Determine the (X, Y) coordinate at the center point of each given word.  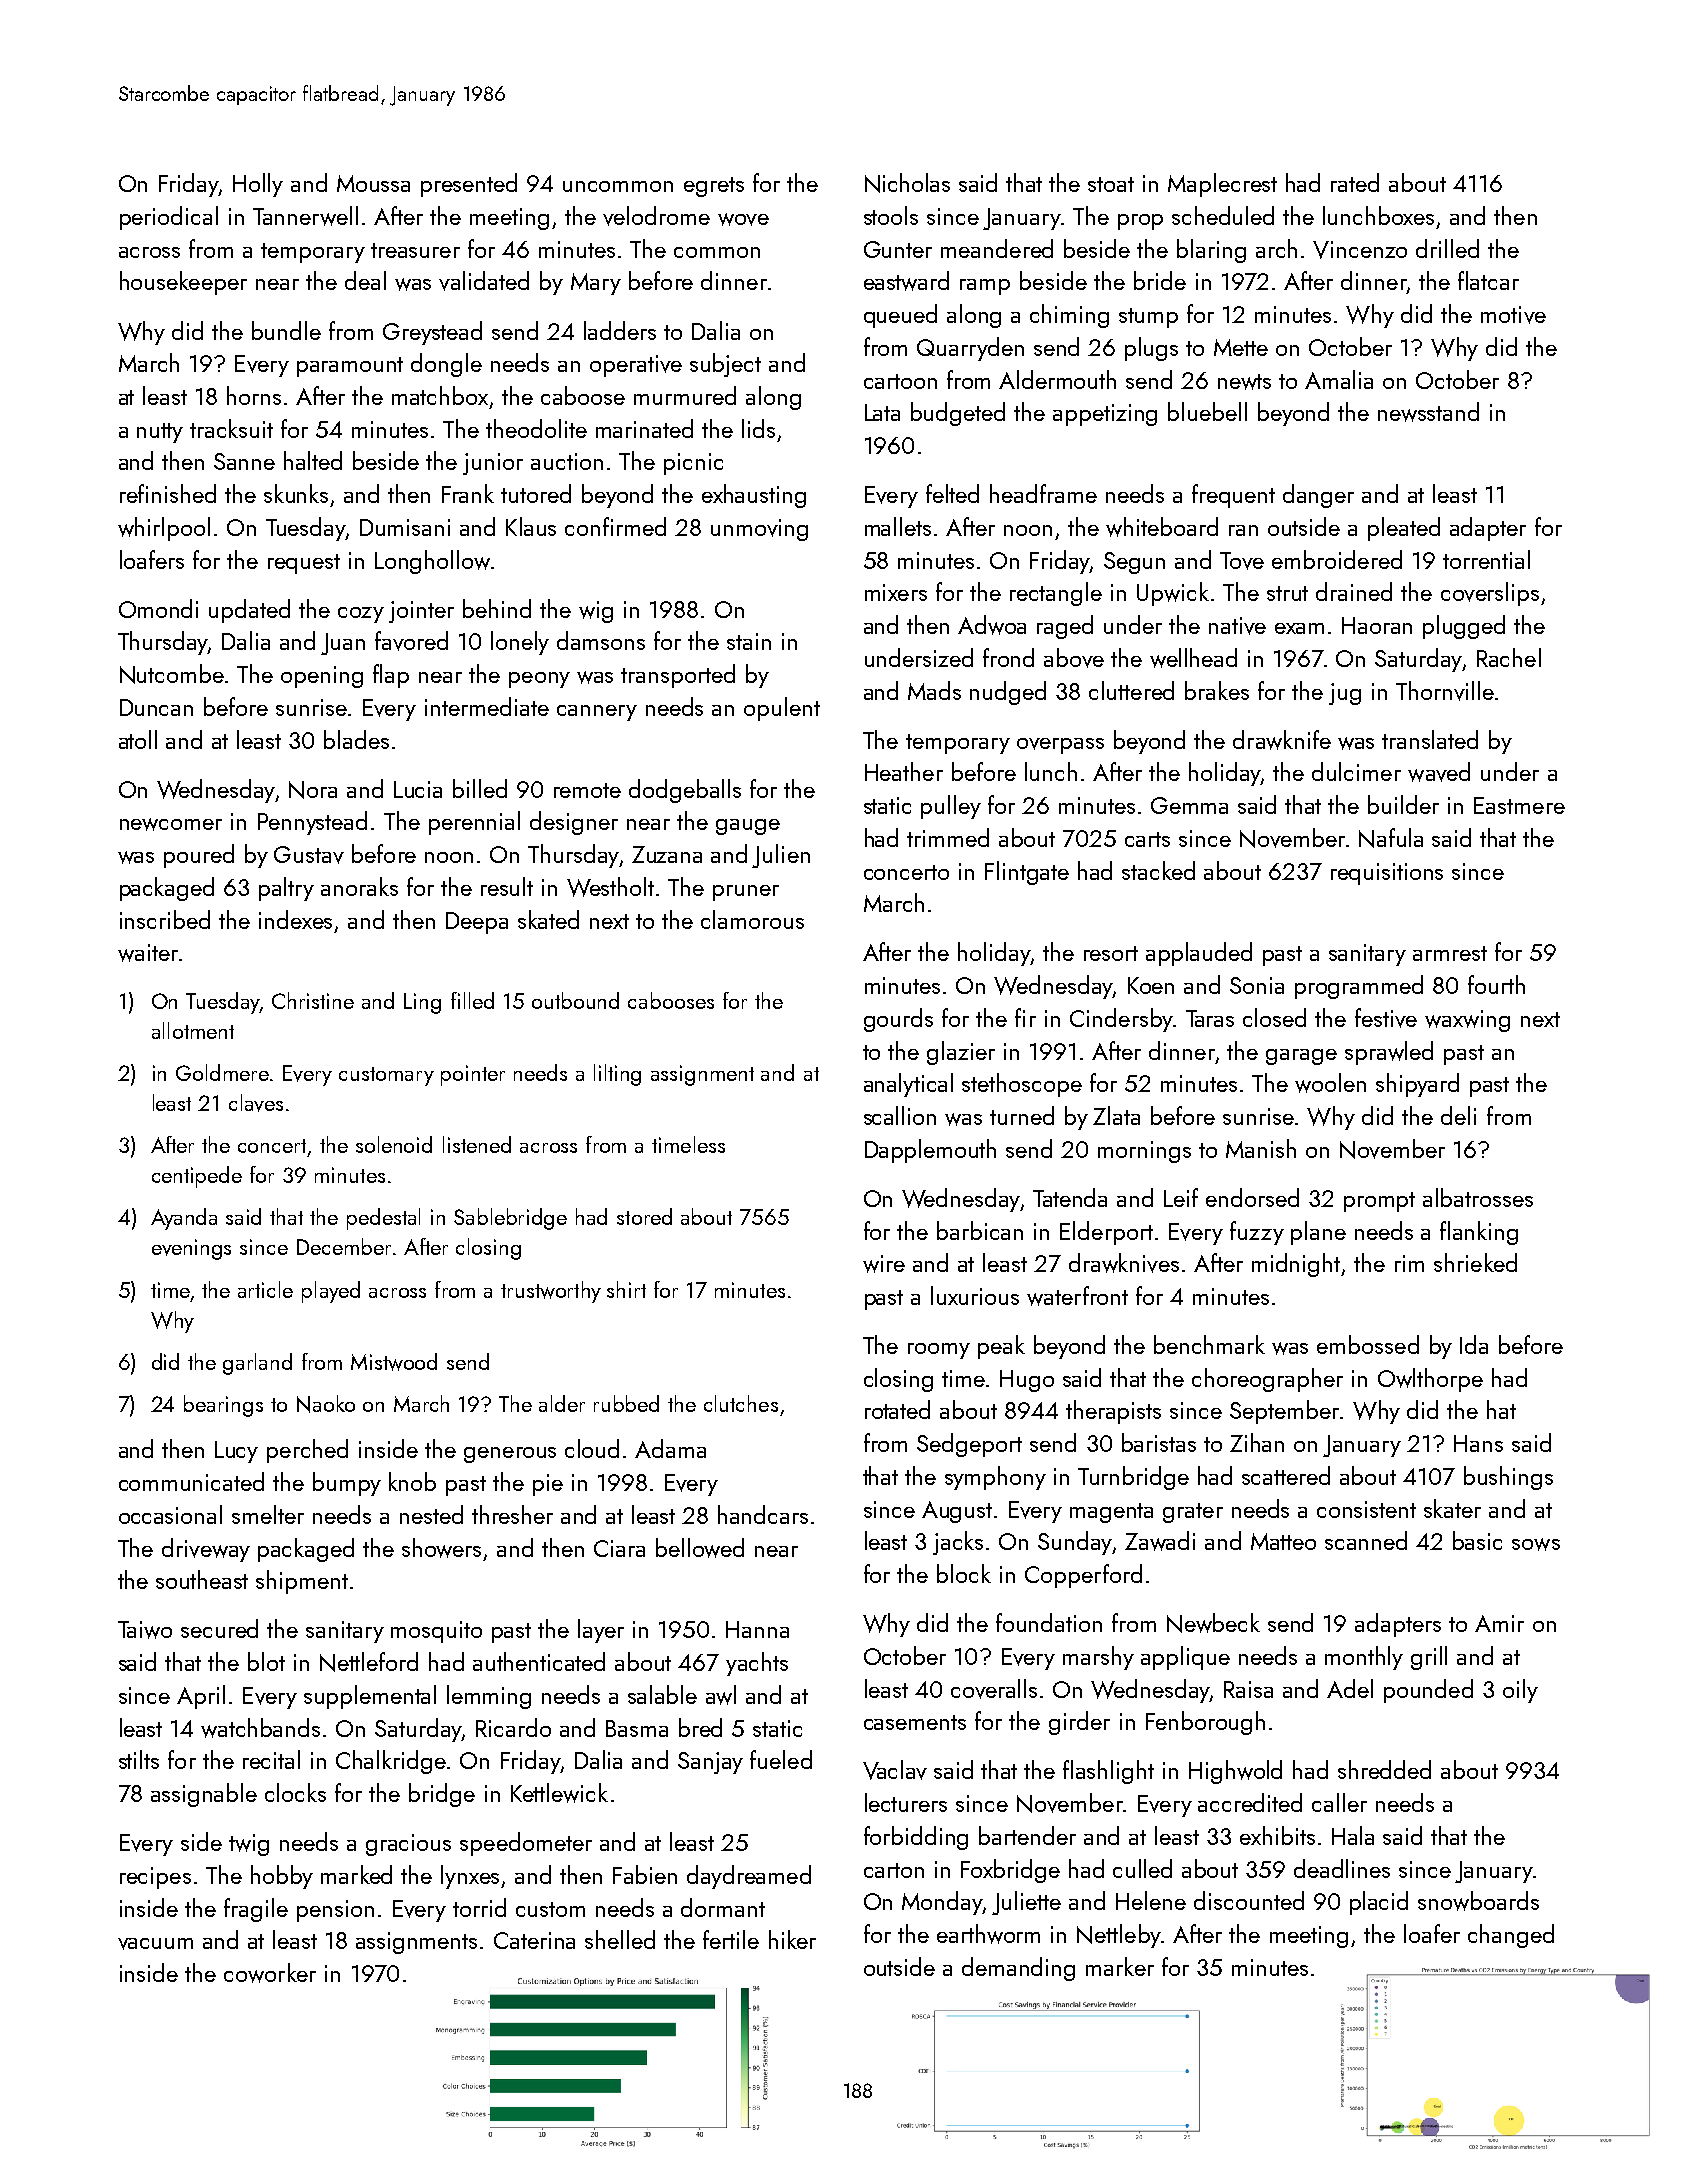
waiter (148, 953)
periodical (169, 218)
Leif (1181, 1197)
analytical (908, 1085)
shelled (620, 1939)
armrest (1450, 953)
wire (884, 1264)
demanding (1018, 1969)
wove (743, 219)
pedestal (383, 1219)
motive (1513, 315)
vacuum (155, 1944)
